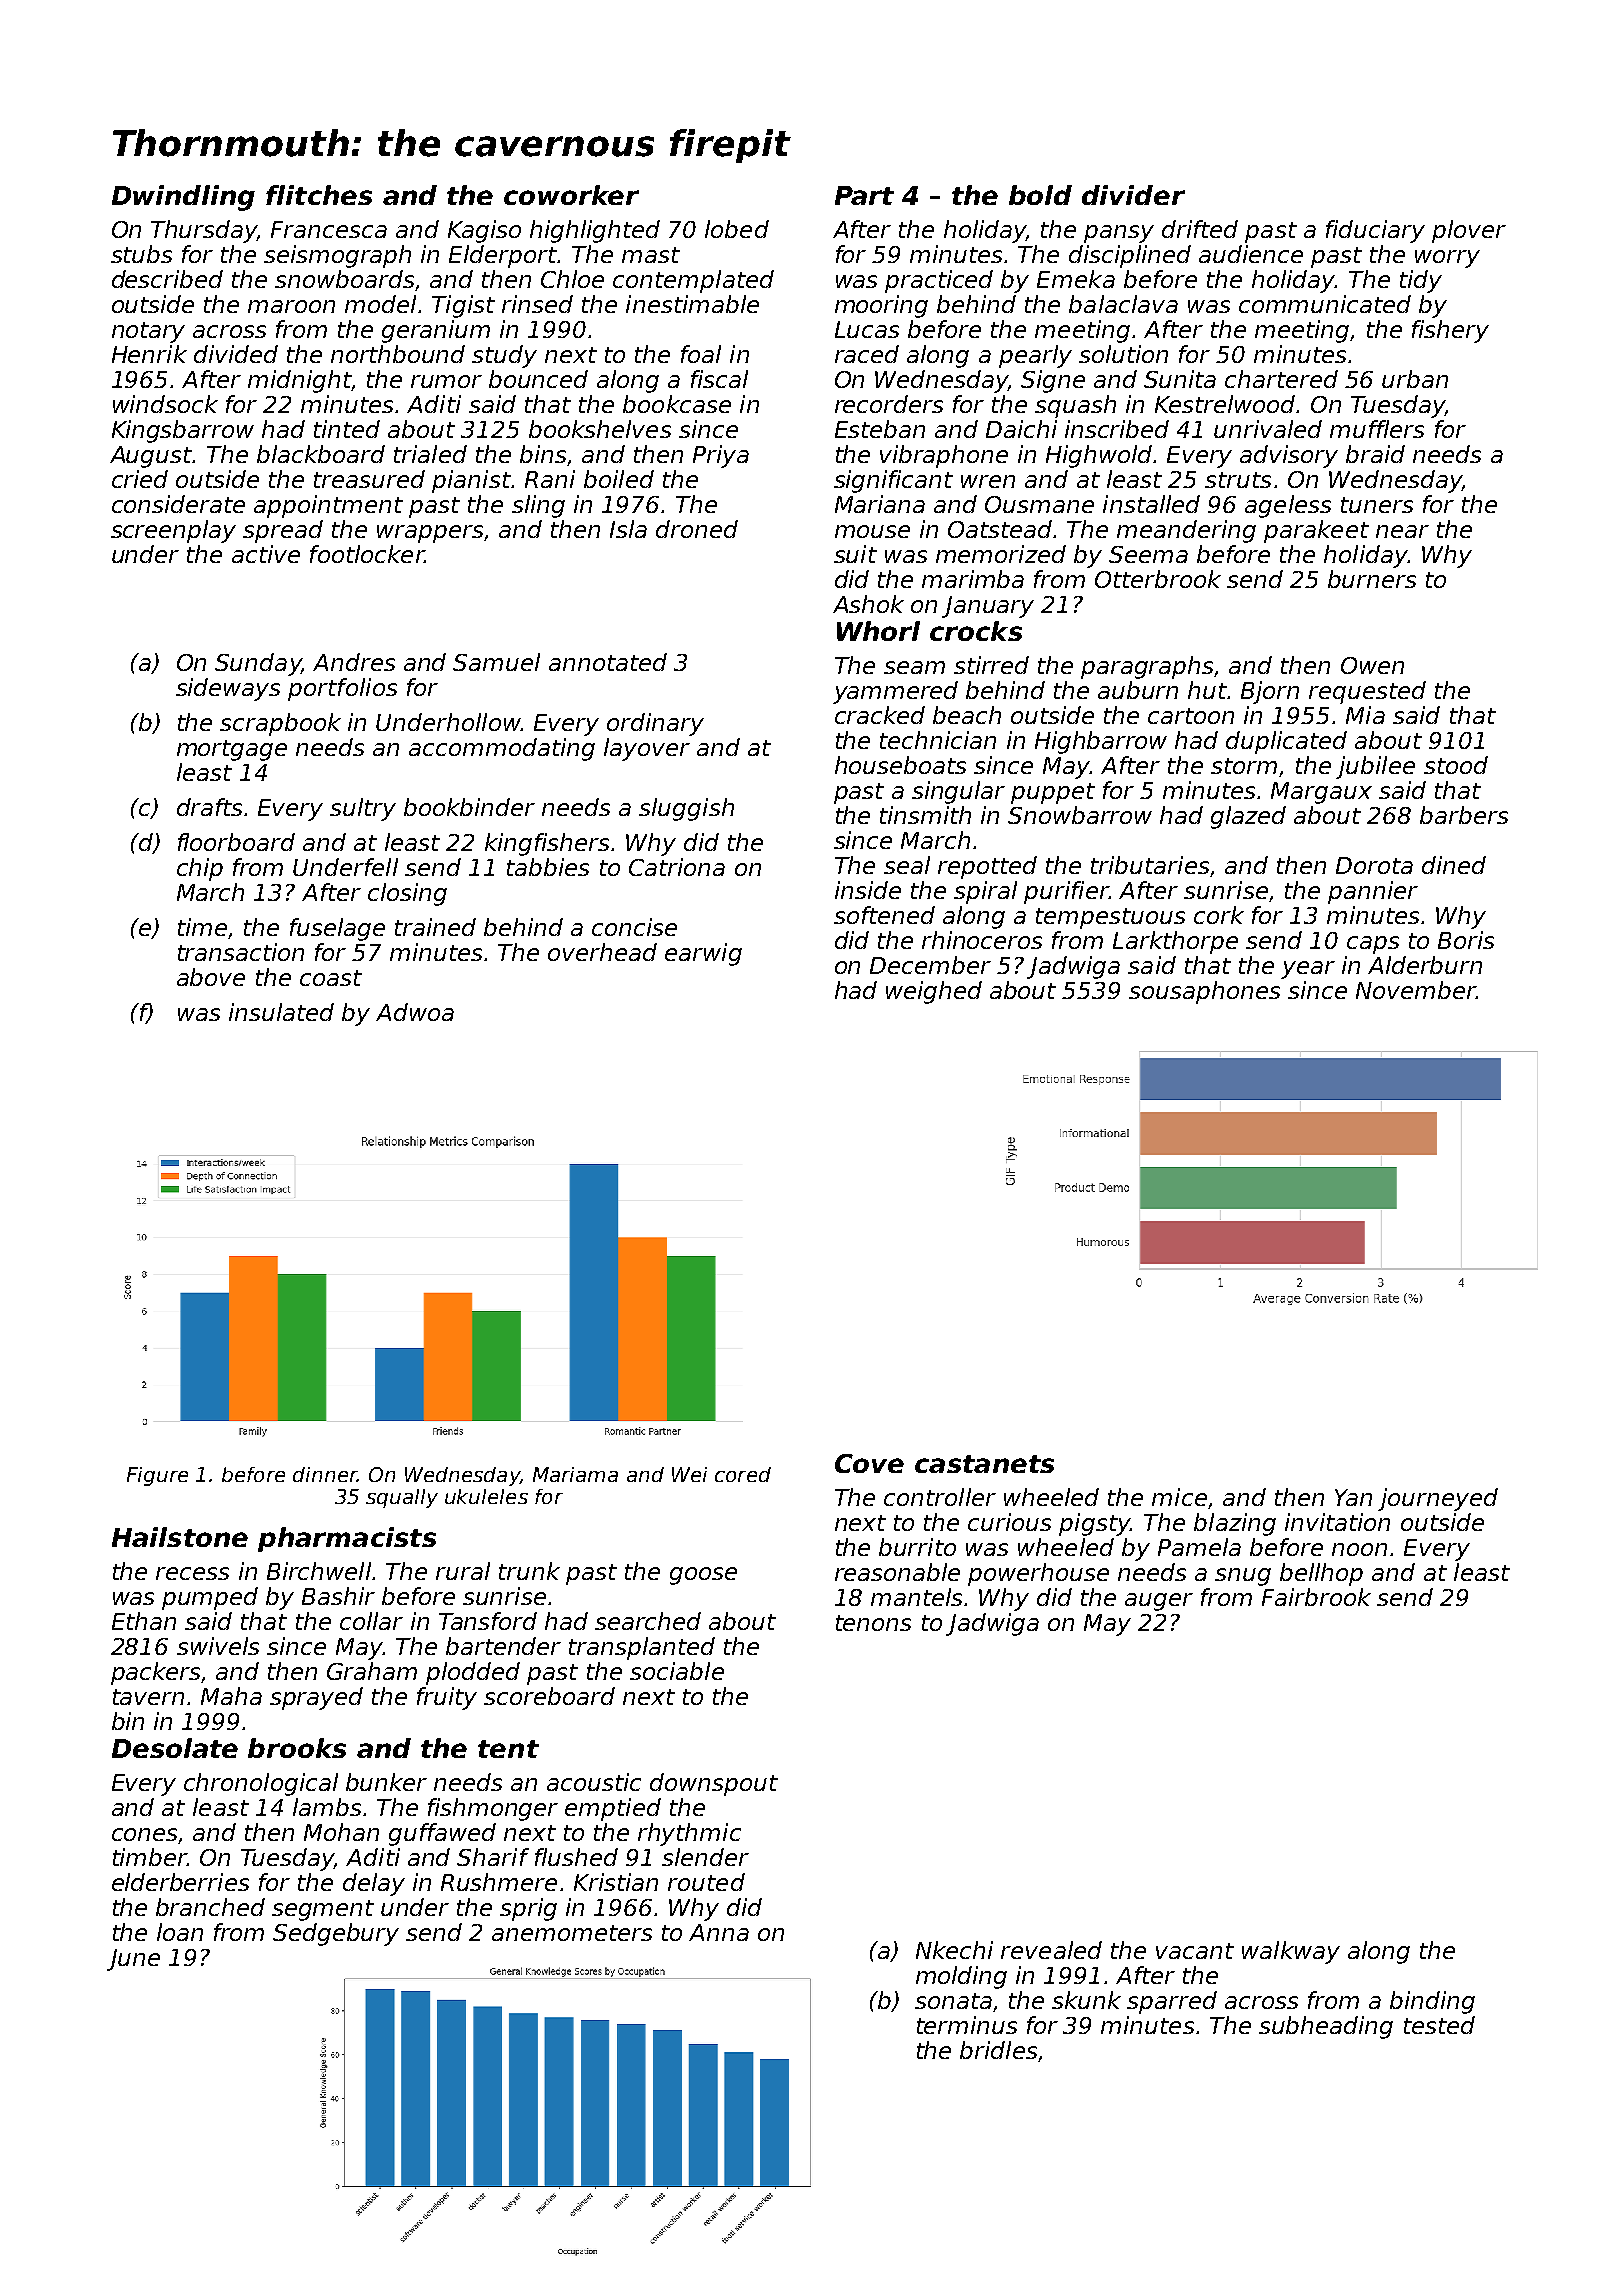 The image size is (1620, 2292). Describe the element at coordinates (880, 504) in the screenshot. I see `Mariana` at that location.
